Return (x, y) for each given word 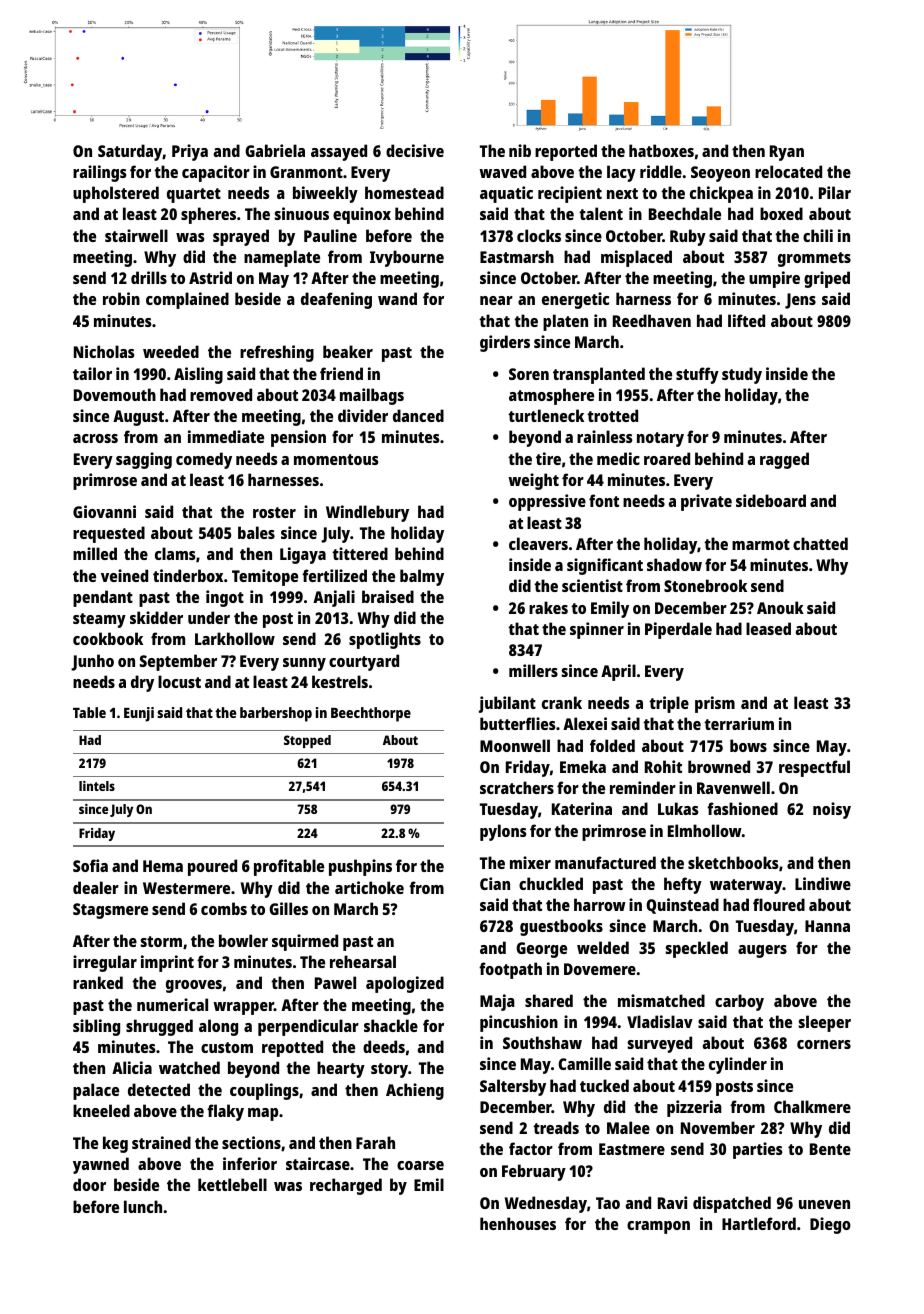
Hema (163, 866)
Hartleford (759, 1223)
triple (669, 704)
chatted (820, 543)
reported (566, 152)
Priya (190, 152)
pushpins (360, 867)
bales (256, 532)
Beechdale (685, 213)
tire (548, 458)
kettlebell (232, 1184)
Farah (375, 1142)
